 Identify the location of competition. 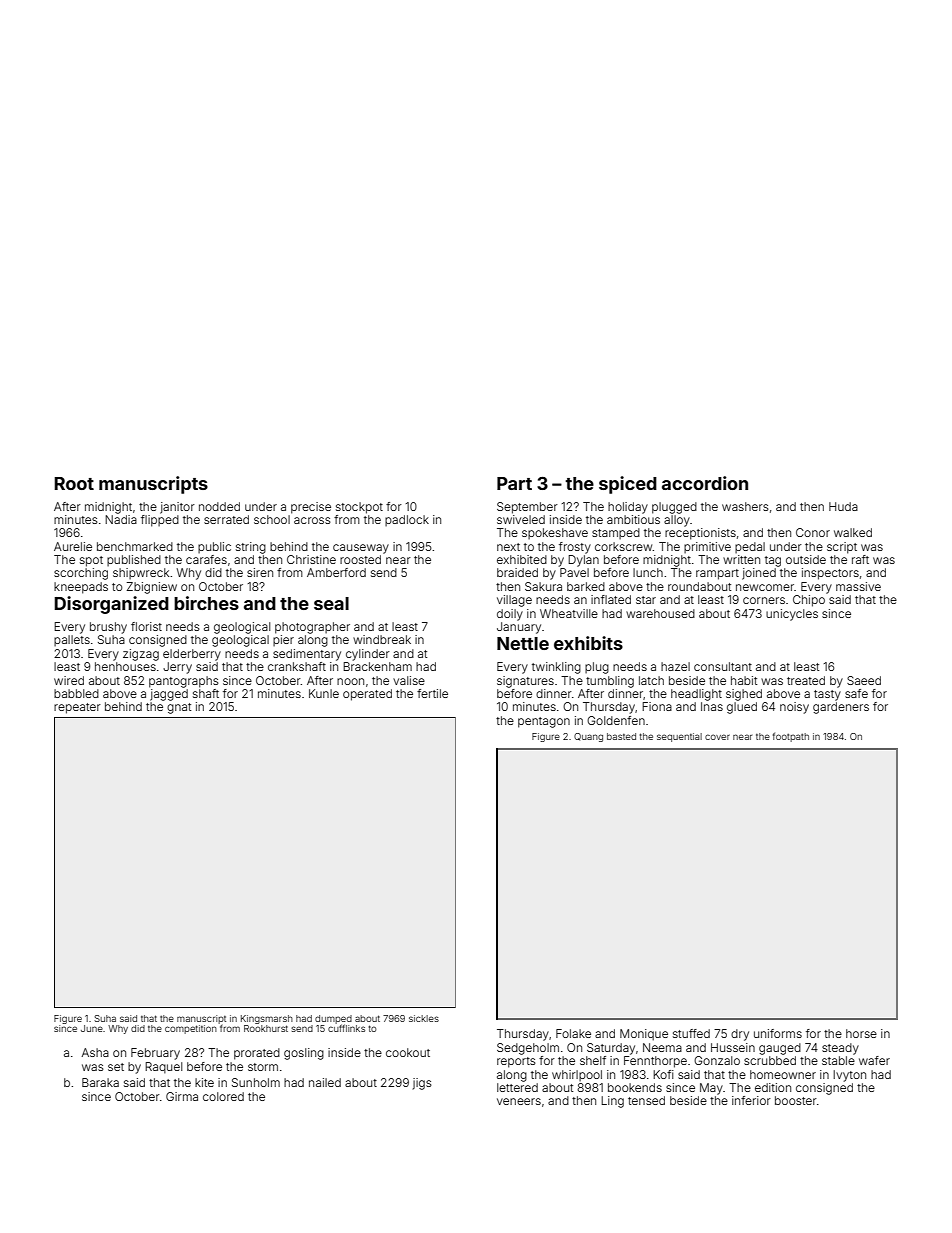
(191, 1029).
